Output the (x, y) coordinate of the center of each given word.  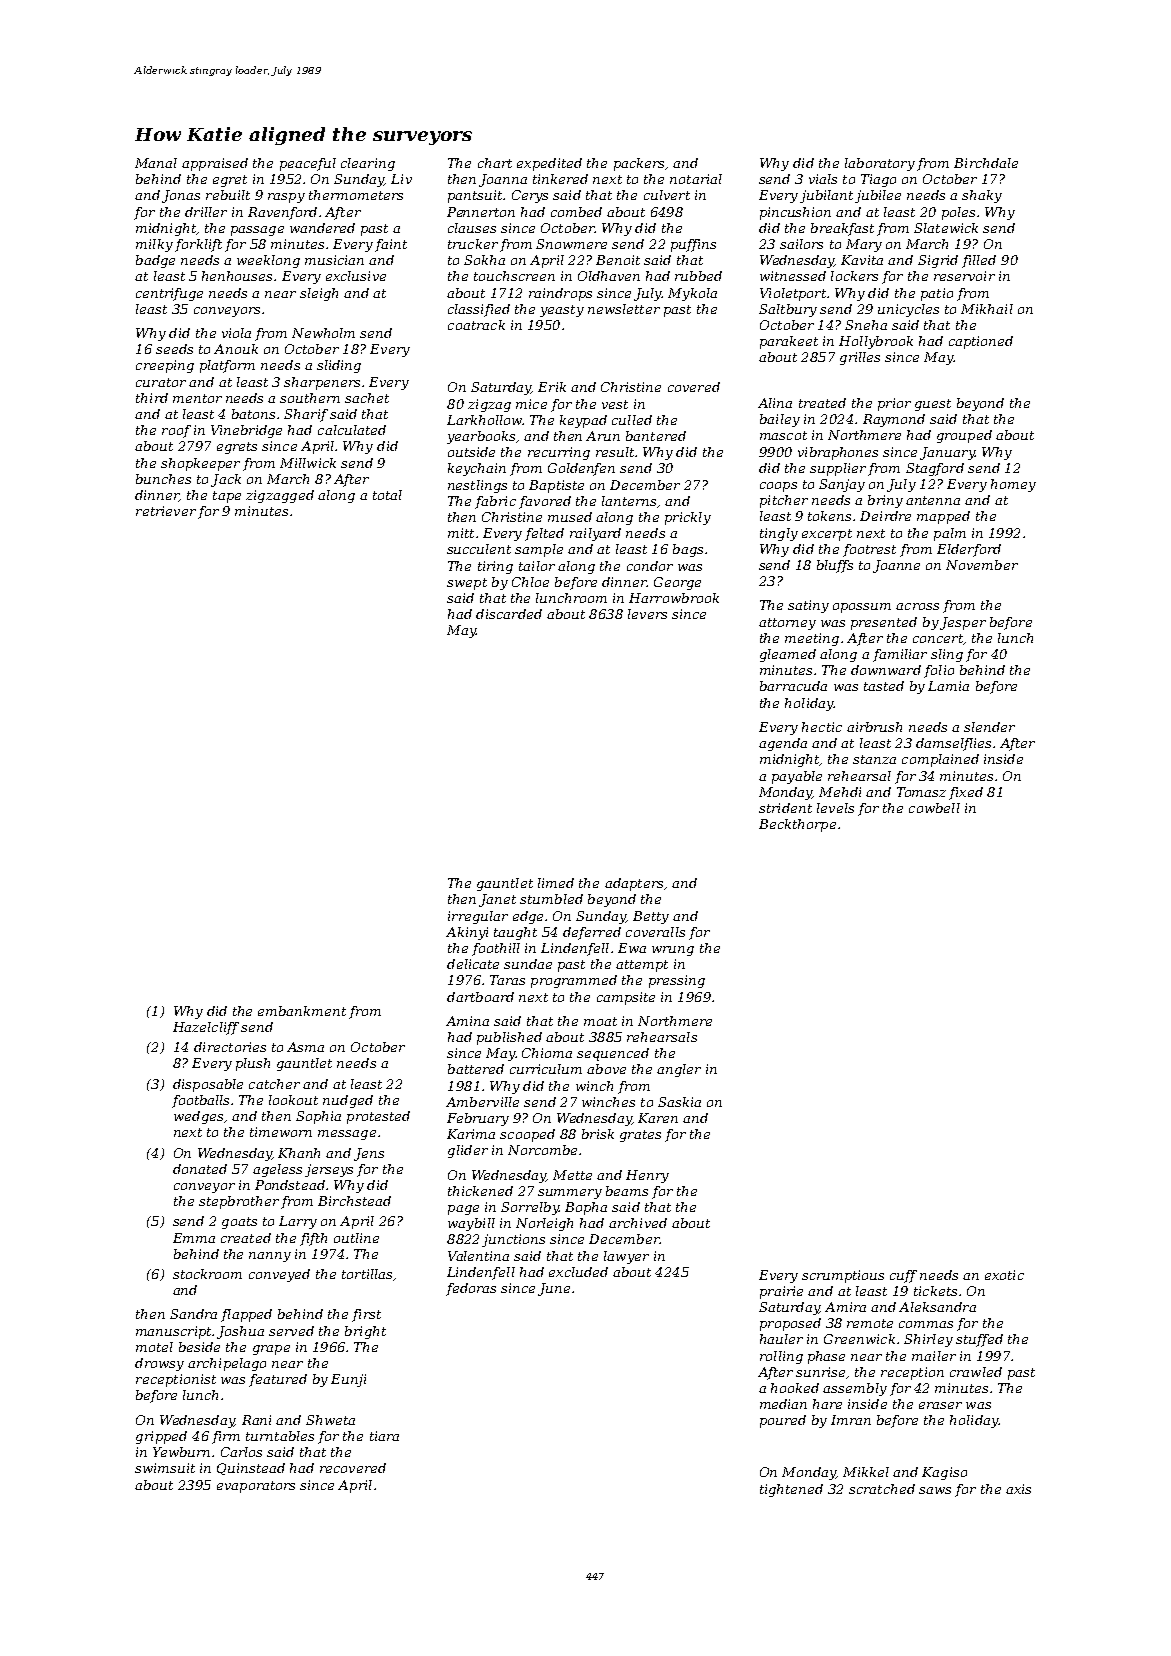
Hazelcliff (206, 1028)
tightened (791, 1490)
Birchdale (986, 163)
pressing (677, 981)
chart (495, 163)
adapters (634, 884)
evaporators (256, 1487)
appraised (215, 164)
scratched (882, 1489)
